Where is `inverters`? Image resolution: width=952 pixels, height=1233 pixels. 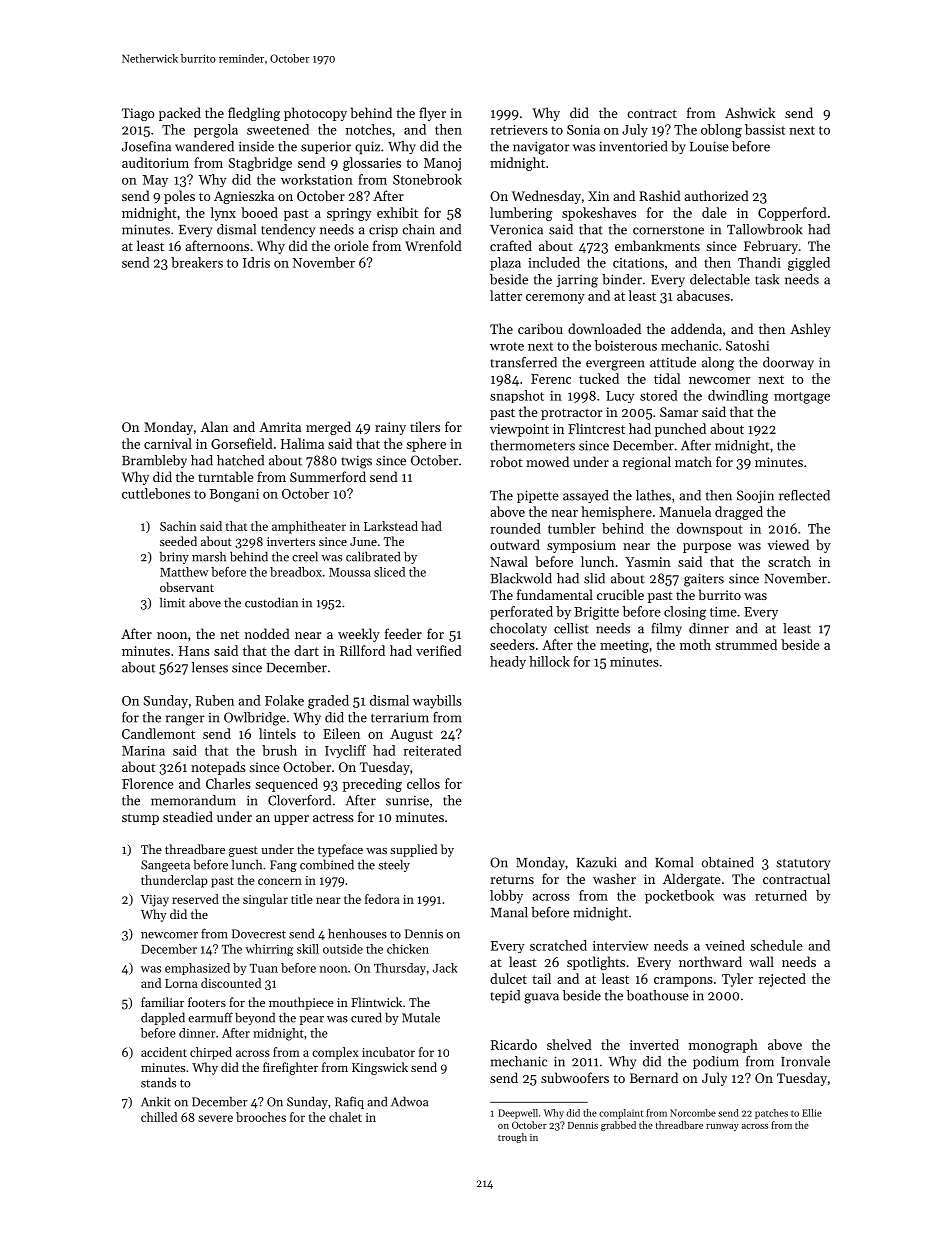 inverters is located at coordinates (291, 541).
